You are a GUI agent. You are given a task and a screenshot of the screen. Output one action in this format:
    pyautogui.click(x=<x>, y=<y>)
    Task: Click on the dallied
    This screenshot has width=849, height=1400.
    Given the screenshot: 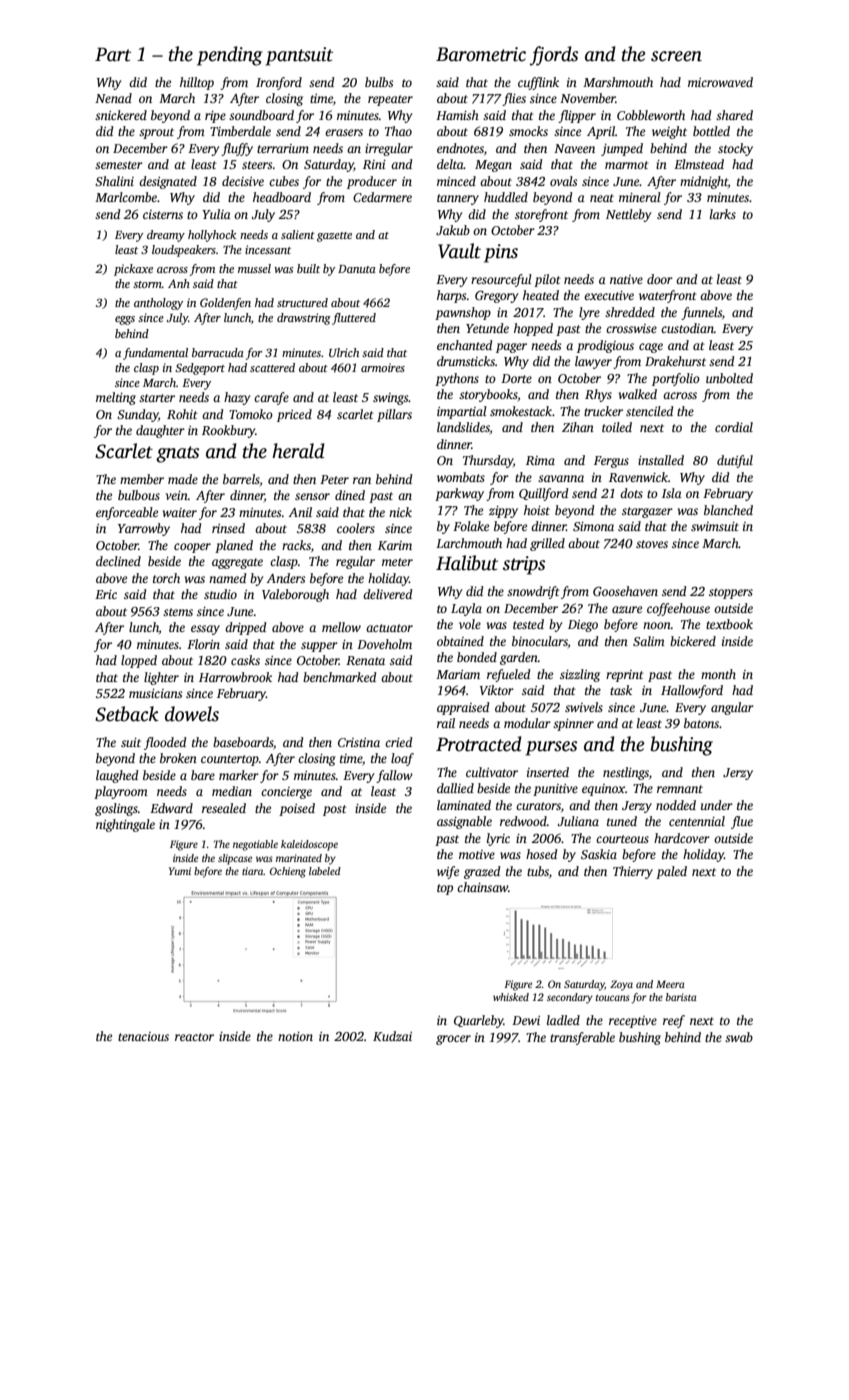 What is the action you would take?
    pyautogui.click(x=455, y=788)
